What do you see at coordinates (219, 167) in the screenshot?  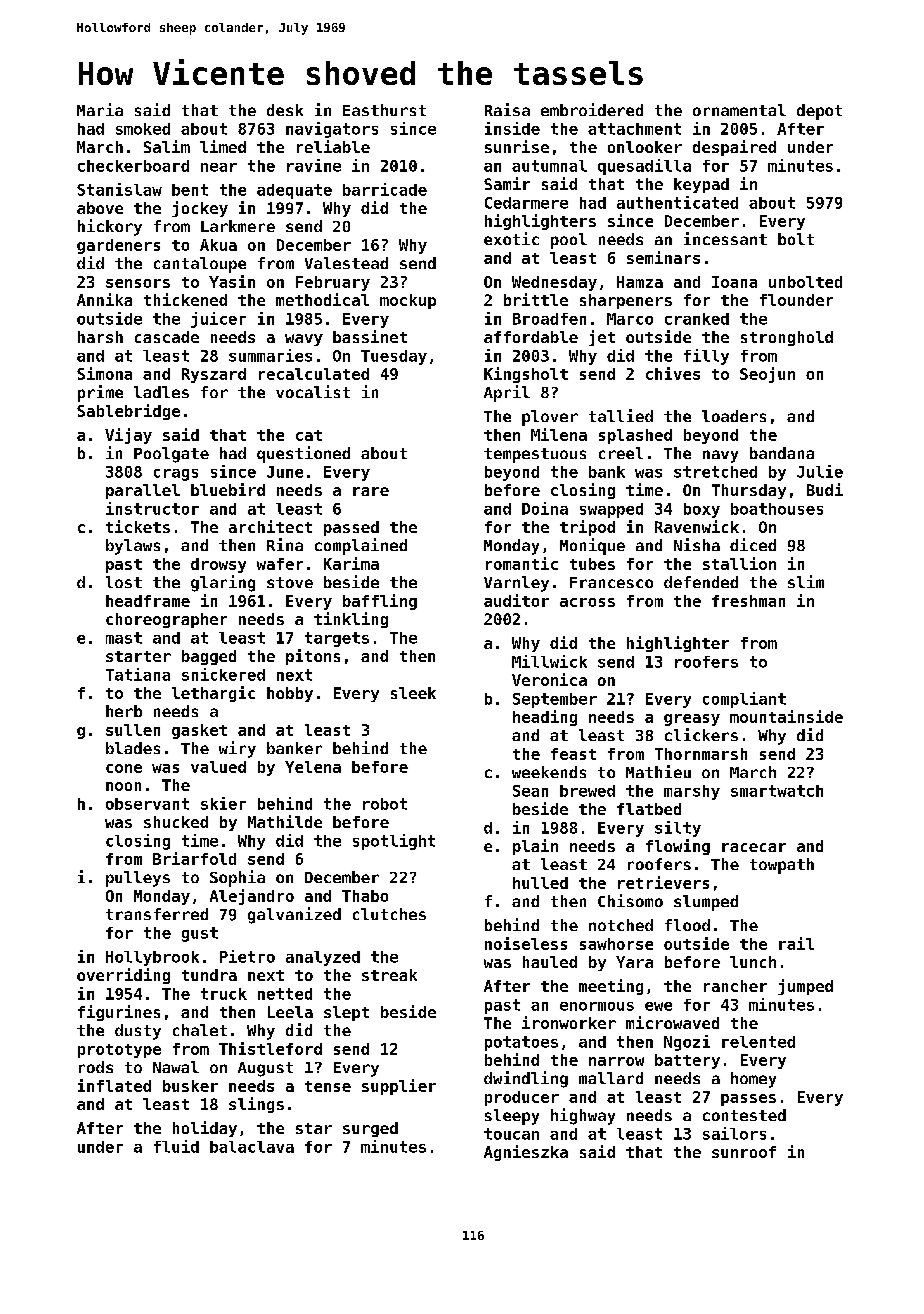 I see `near` at bounding box center [219, 167].
